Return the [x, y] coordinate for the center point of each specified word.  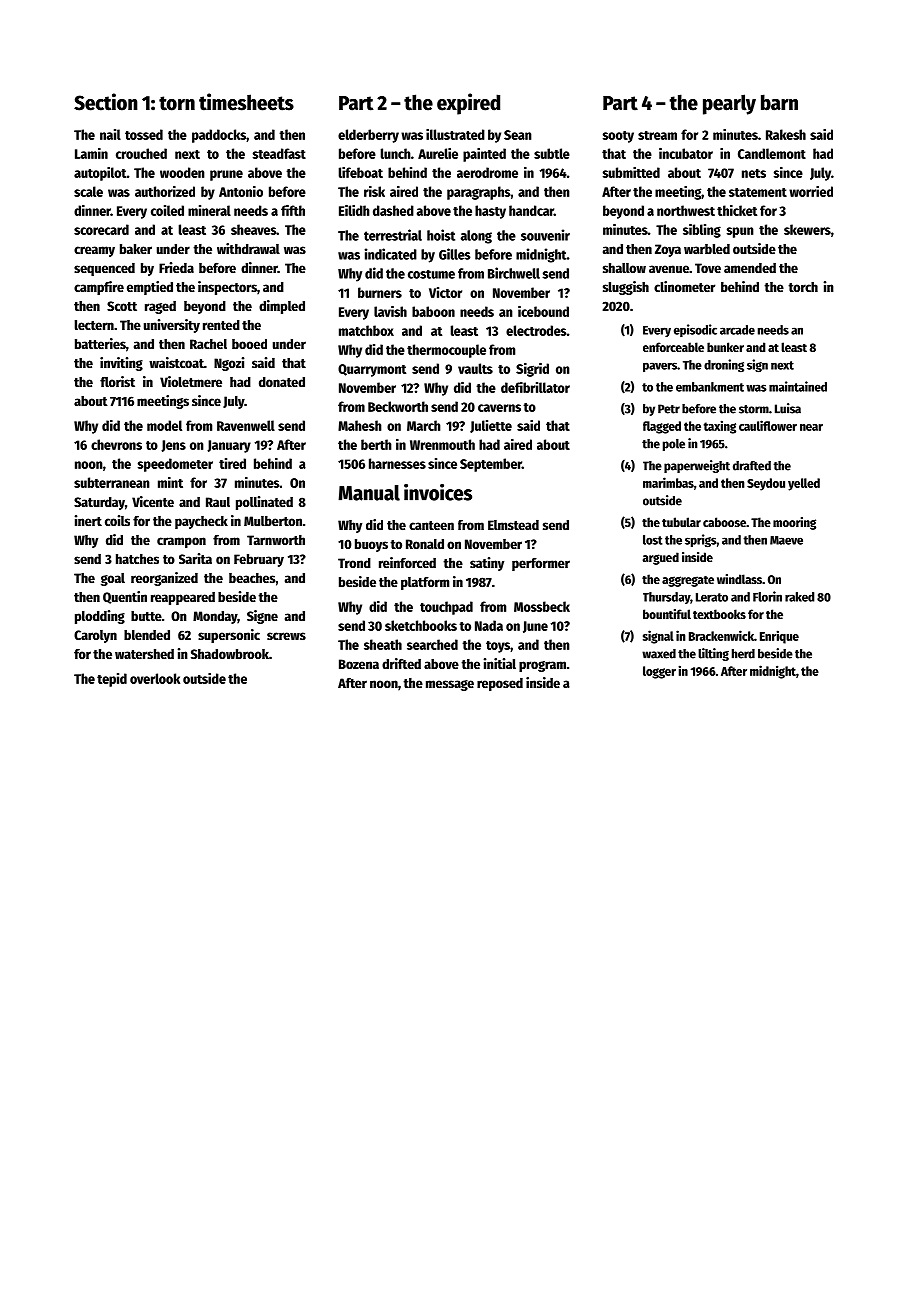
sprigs [700, 541]
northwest [686, 210]
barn [779, 102]
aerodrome [487, 172]
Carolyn [95, 636]
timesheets [246, 102]
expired [468, 104]
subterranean [112, 482]
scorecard [101, 229]
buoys [371, 545]
